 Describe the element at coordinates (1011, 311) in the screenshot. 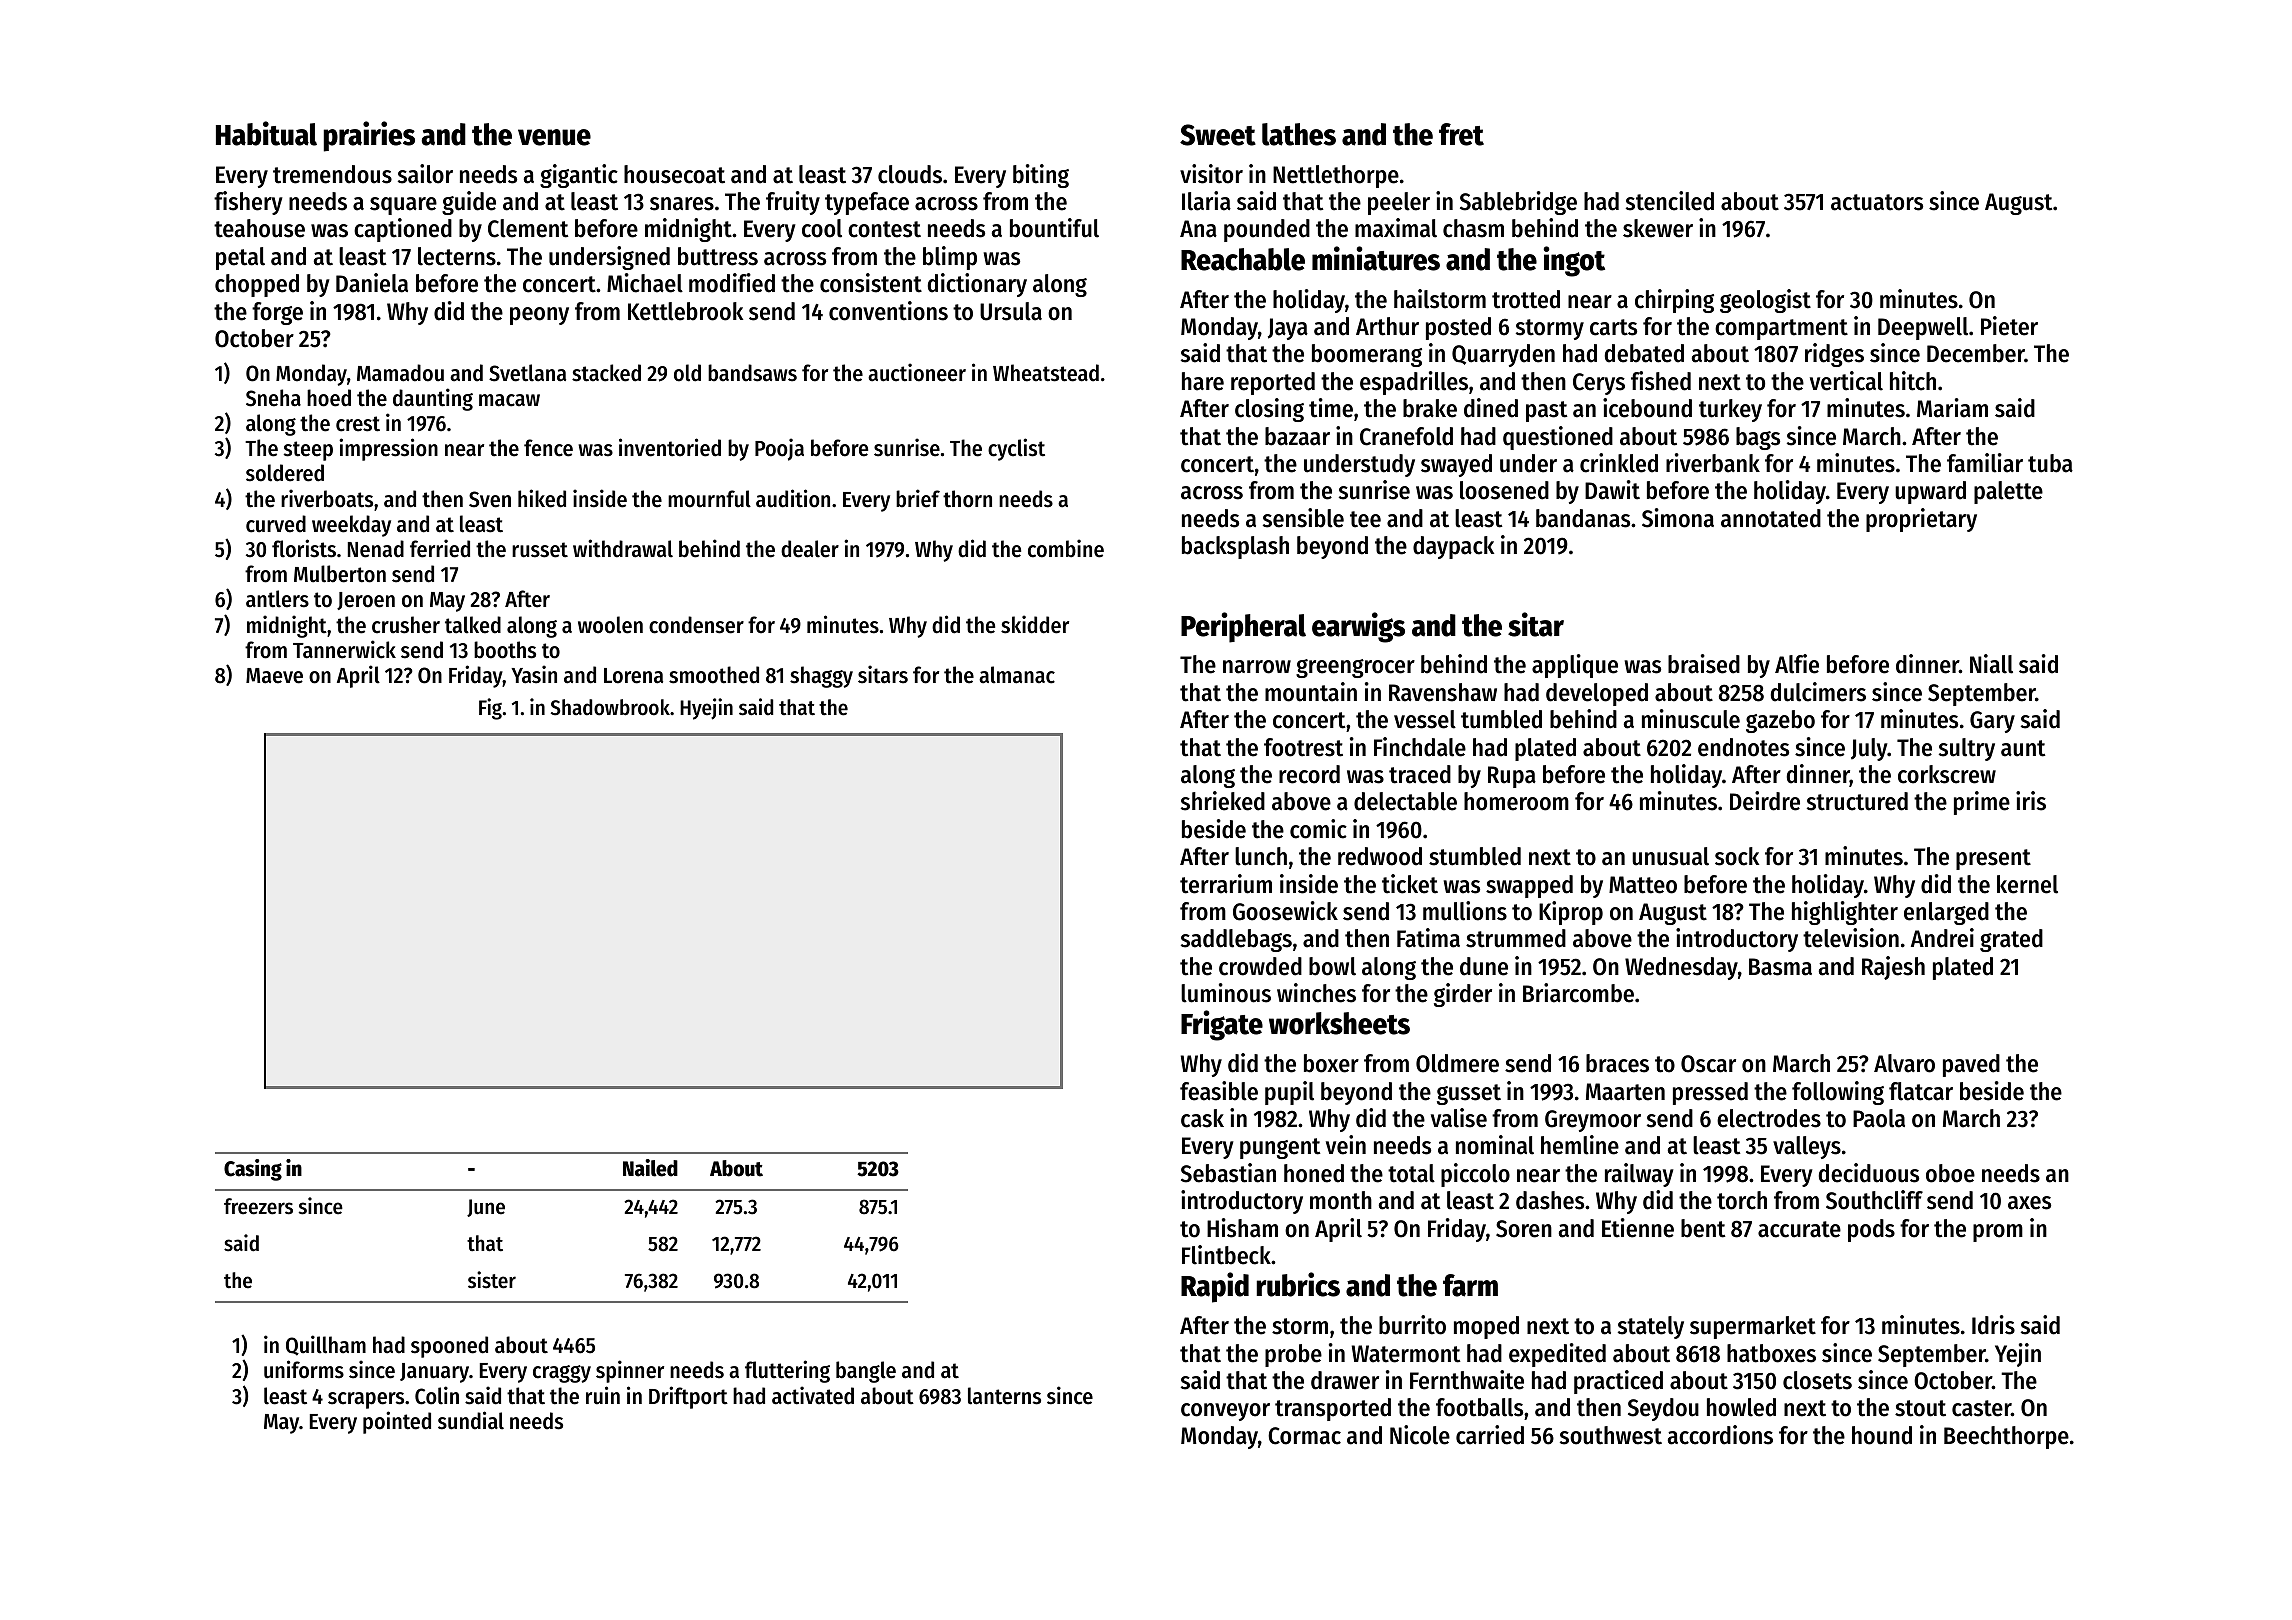

I see `Ursula` at that location.
